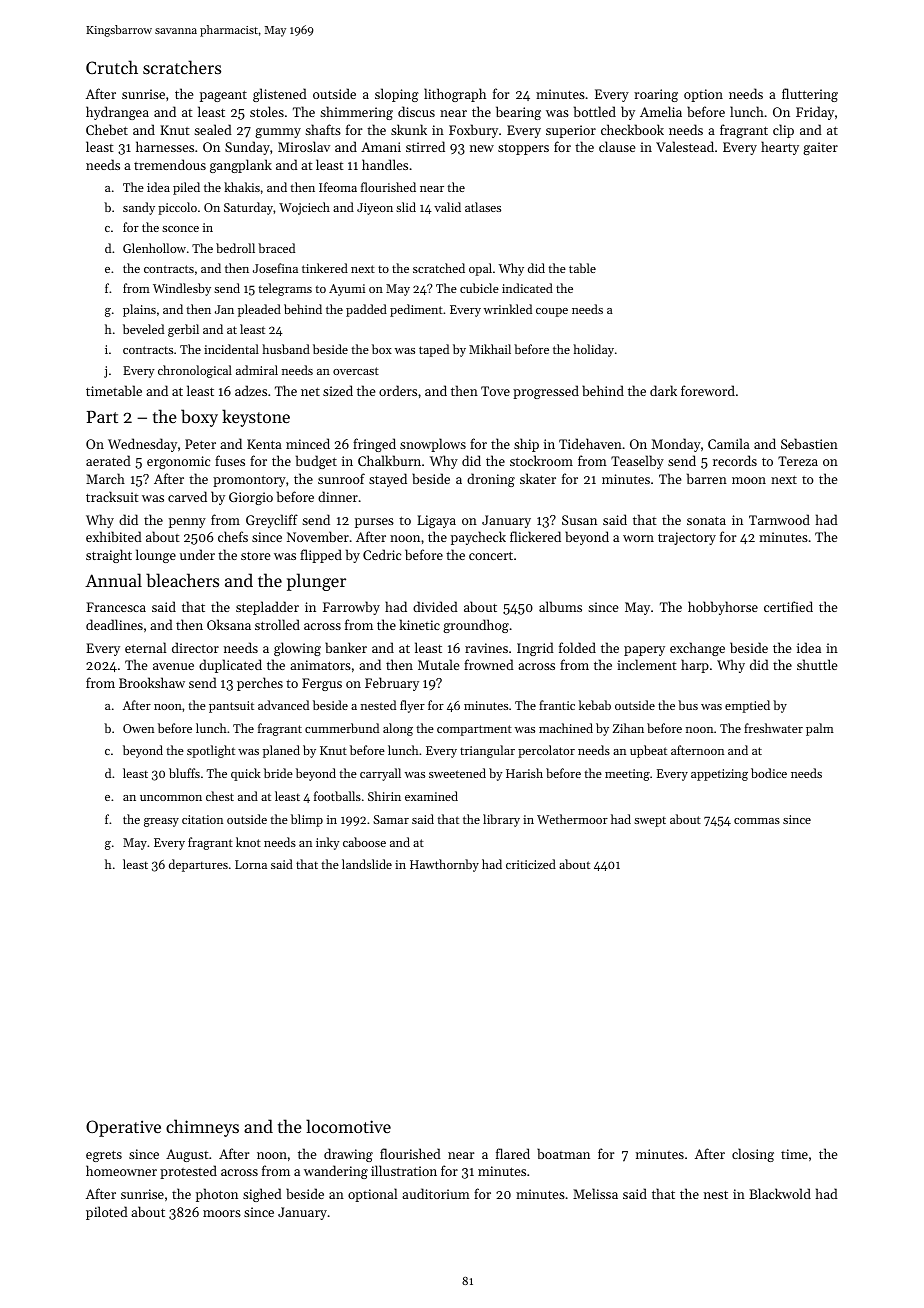 Image resolution: width=924 pixels, height=1308 pixels. I want to click on Friday, so click(815, 113).
